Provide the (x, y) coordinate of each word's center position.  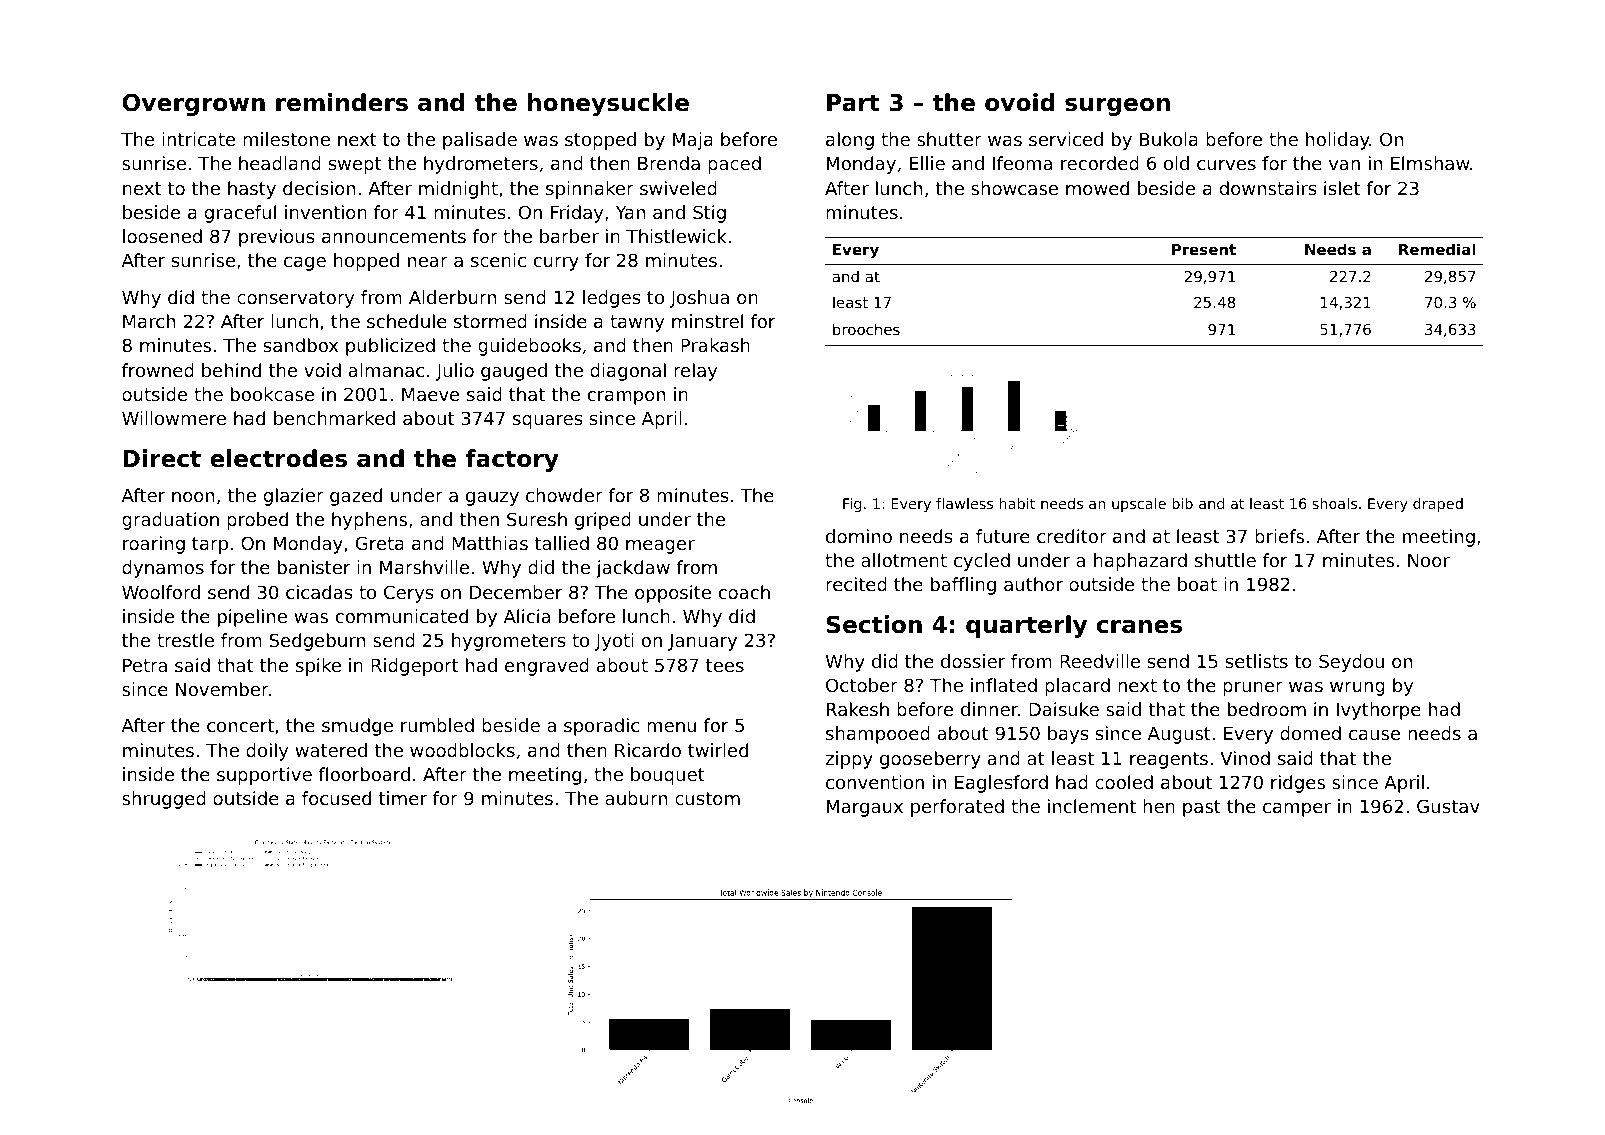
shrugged (164, 800)
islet (1342, 188)
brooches (866, 329)
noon (193, 497)
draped (1438, 505)
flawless (964, 503)
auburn (636, 798)
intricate (198, 139)
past (1202, 808)
